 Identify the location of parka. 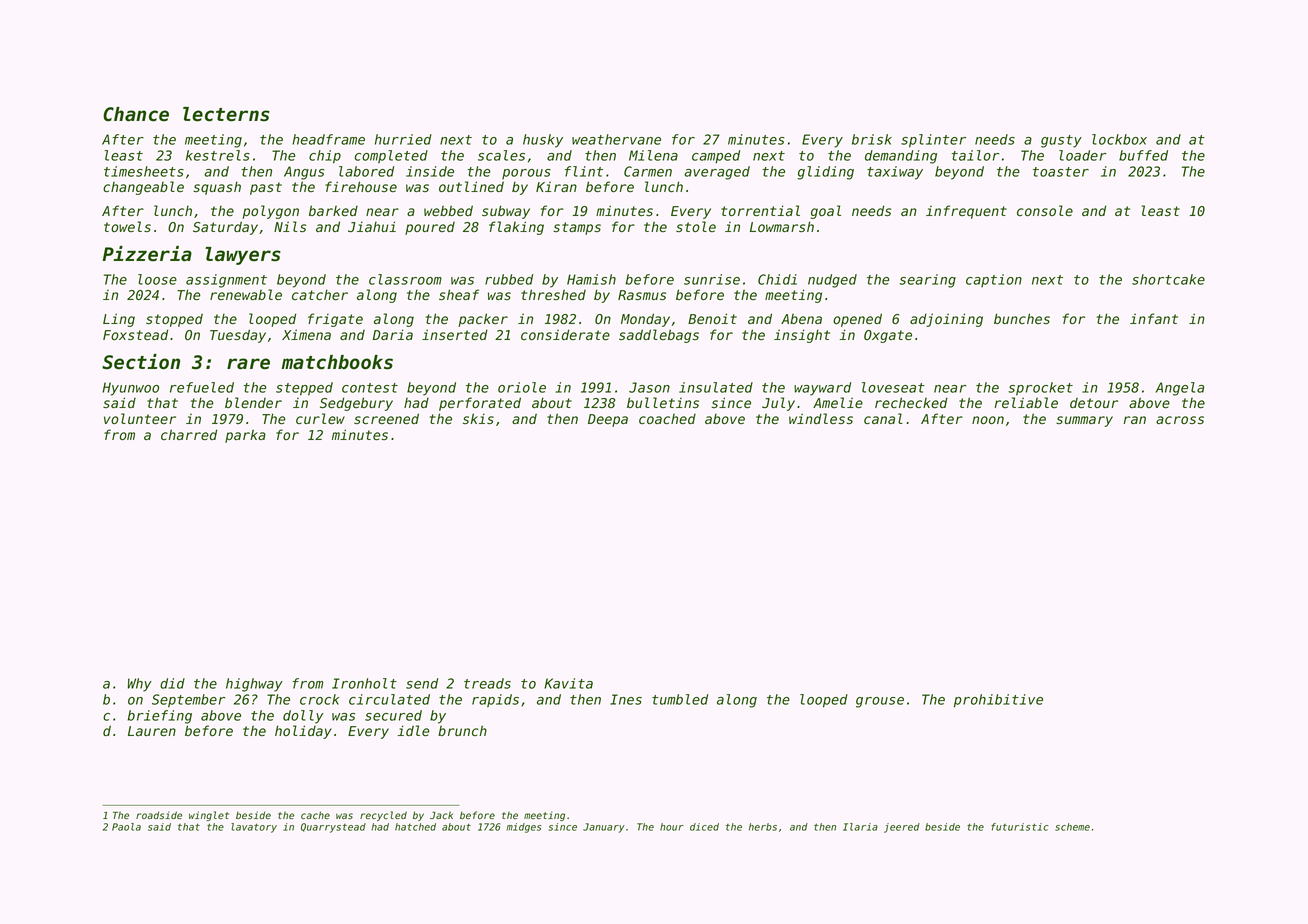
(245, 436).
